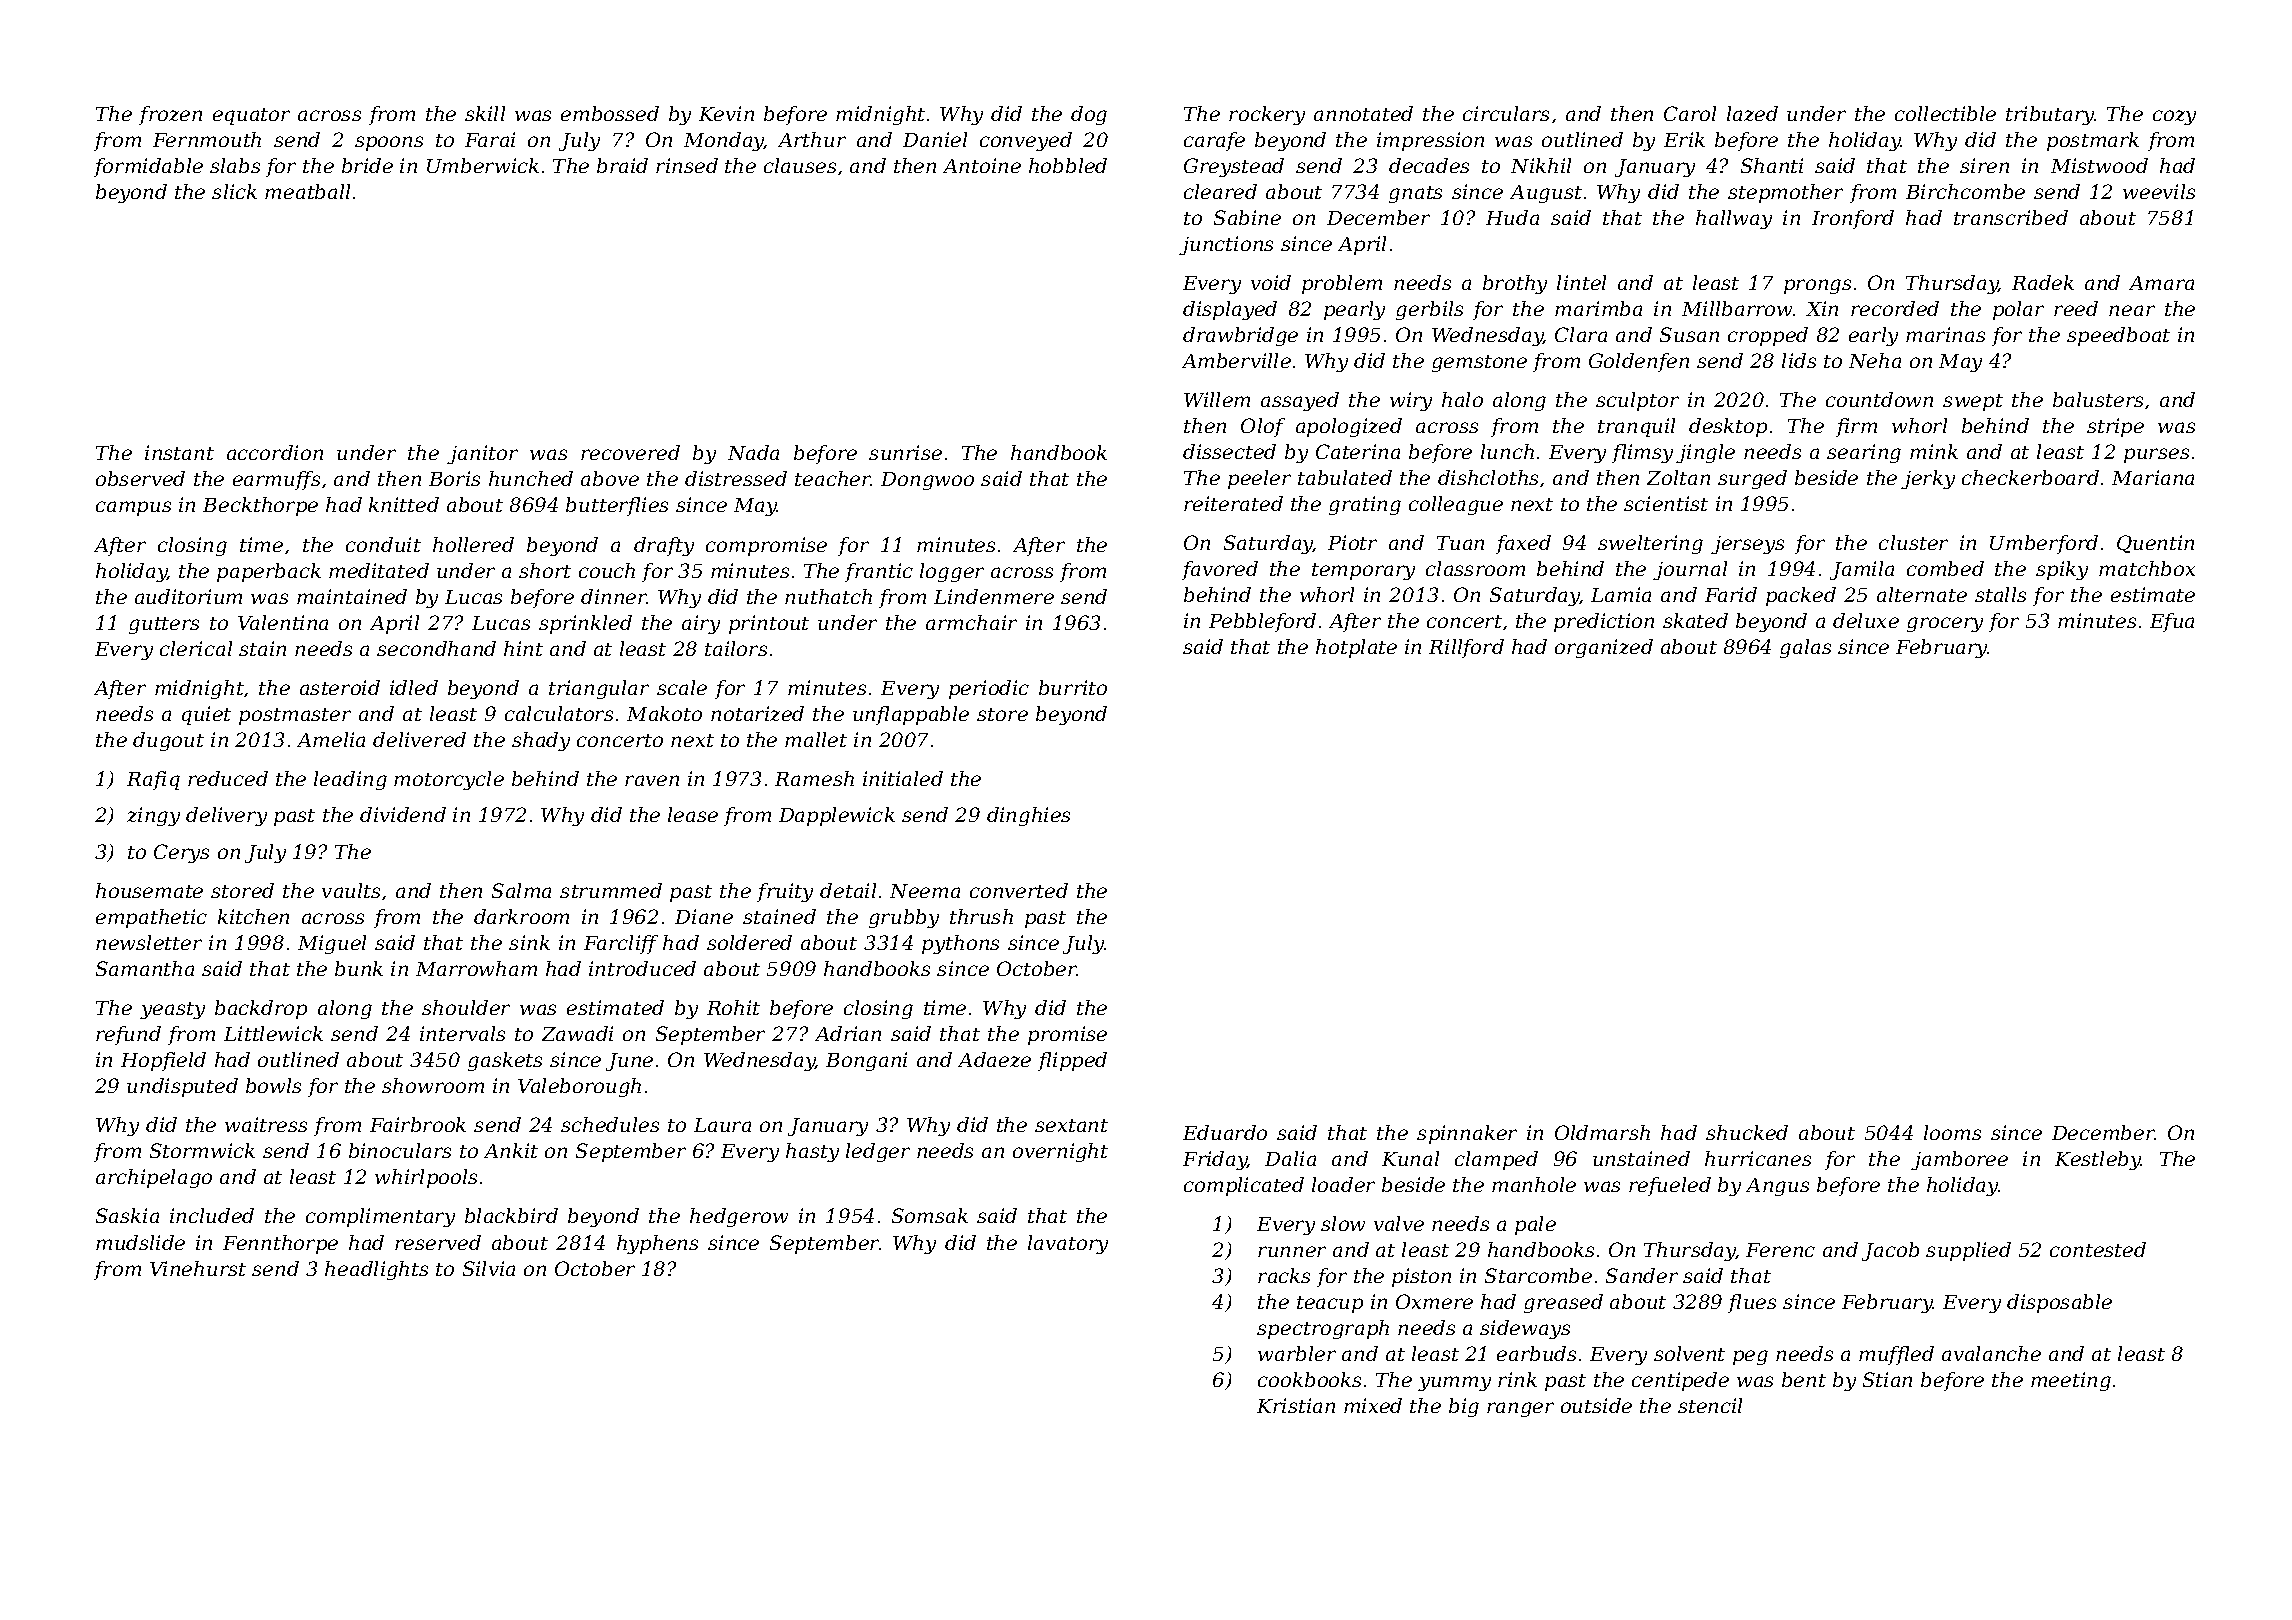 This image has height=1620, width=2292. I want to click on galas, so click(1805, 648).
